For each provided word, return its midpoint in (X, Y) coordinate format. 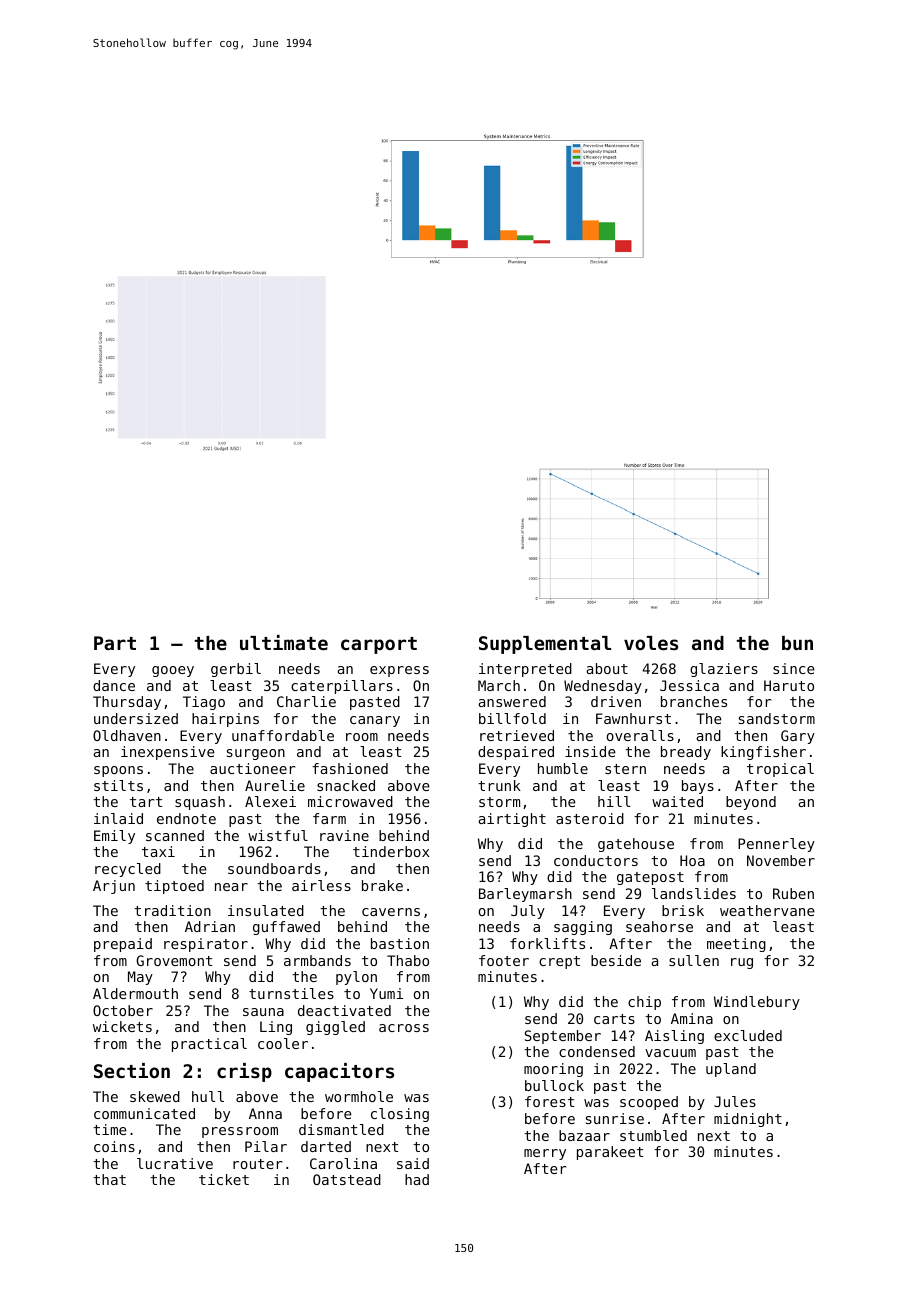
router (257, 1164)
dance (114, 685)
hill (614, 801)
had (417, 1179)
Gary (798, 737)
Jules (735, 1101)
